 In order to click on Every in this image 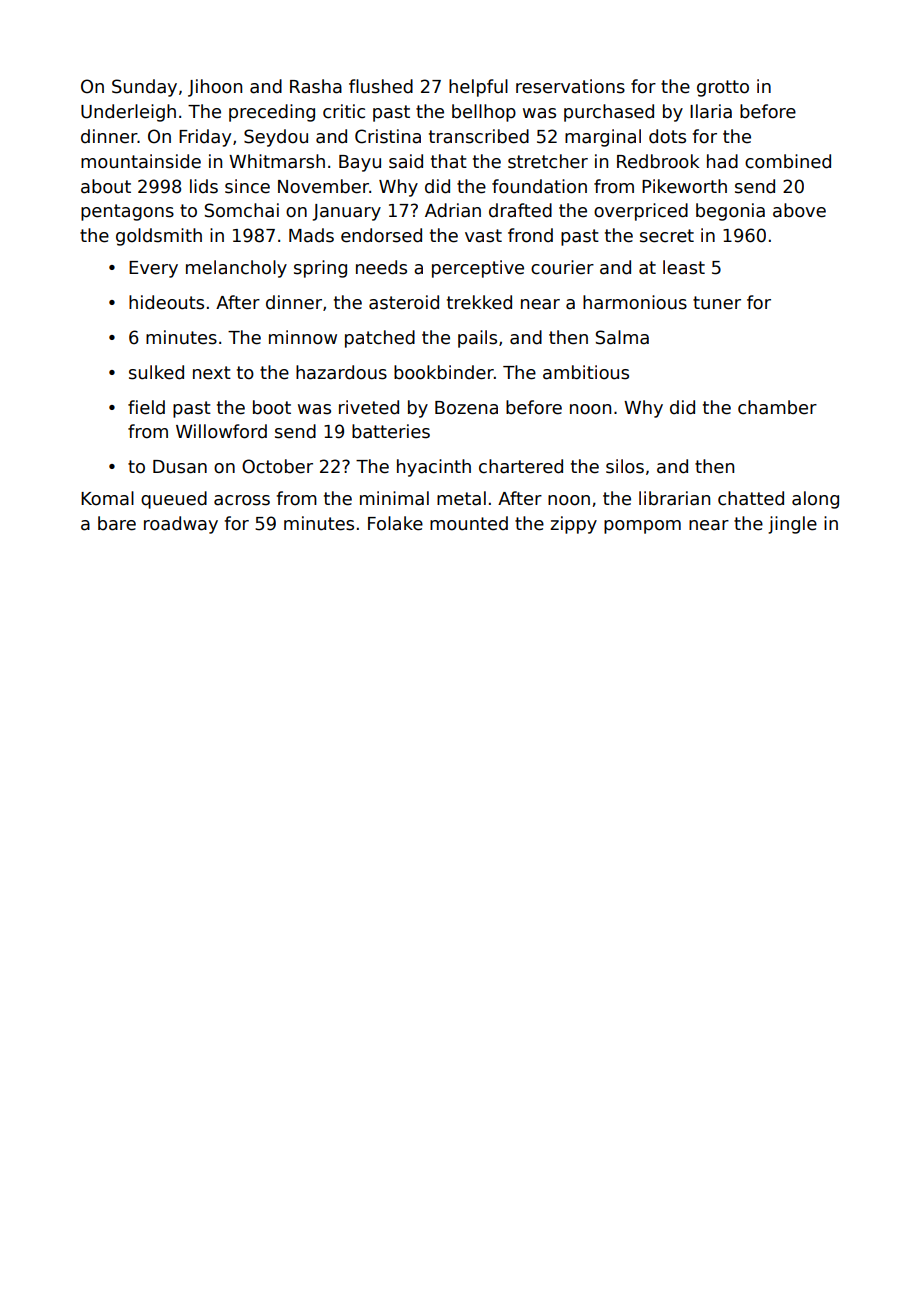, I will do `click(153, 269)`.
